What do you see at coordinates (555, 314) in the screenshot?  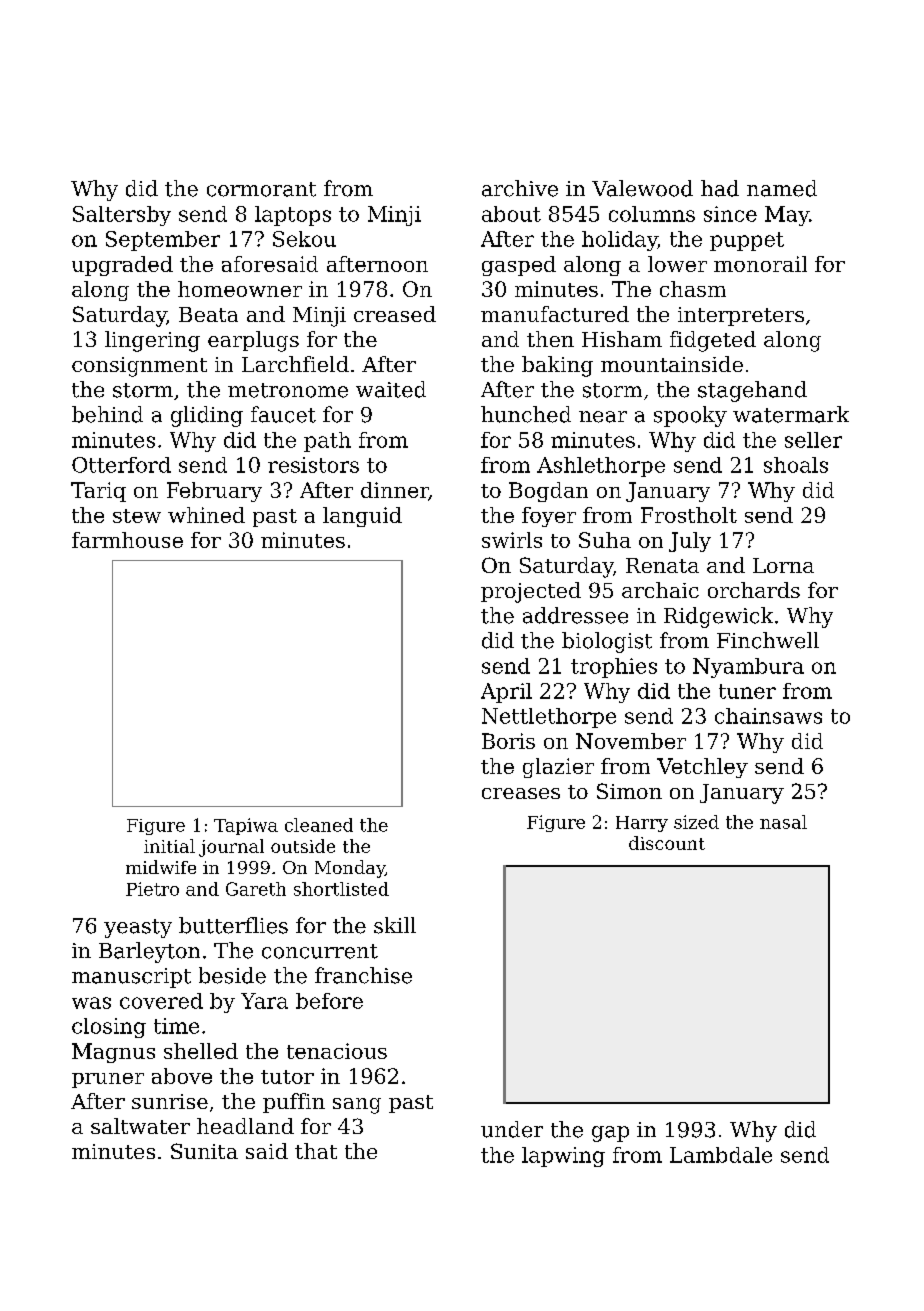 I see `manufactured` at bounding box center [555, 314].
